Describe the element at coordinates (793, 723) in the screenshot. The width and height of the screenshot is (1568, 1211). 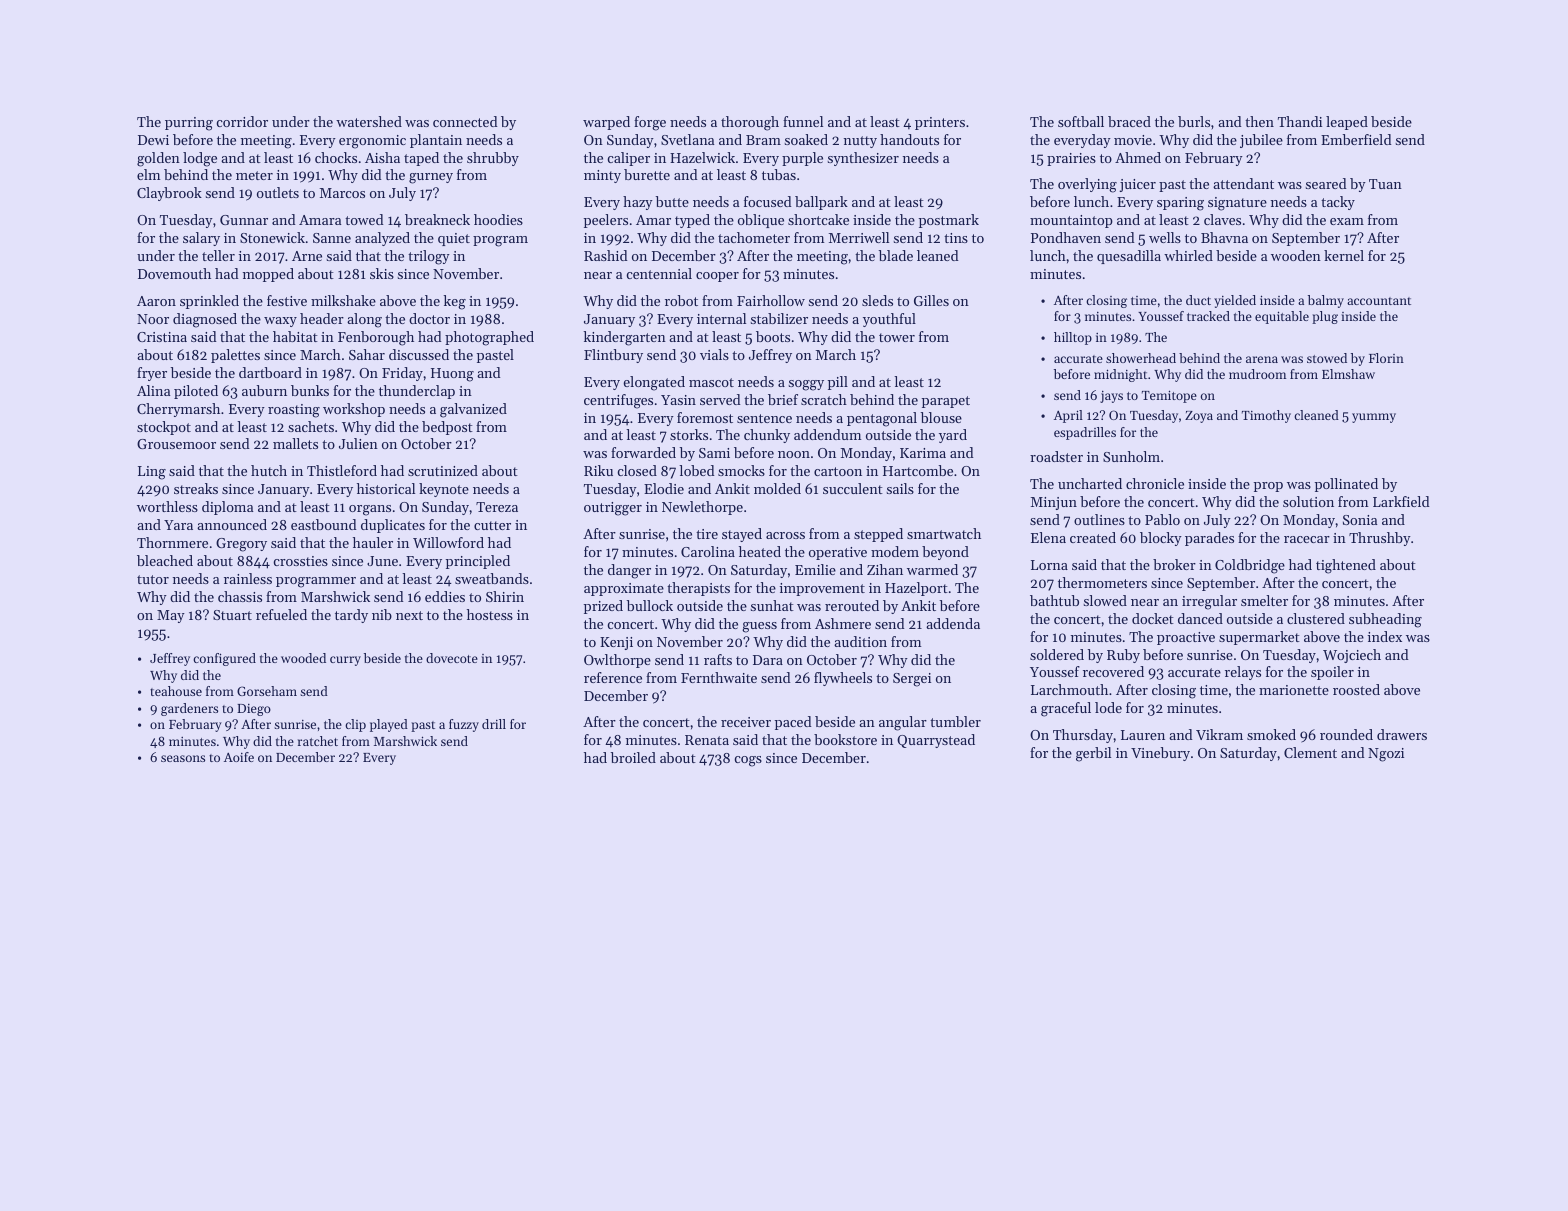
I see `paced` at that location.
